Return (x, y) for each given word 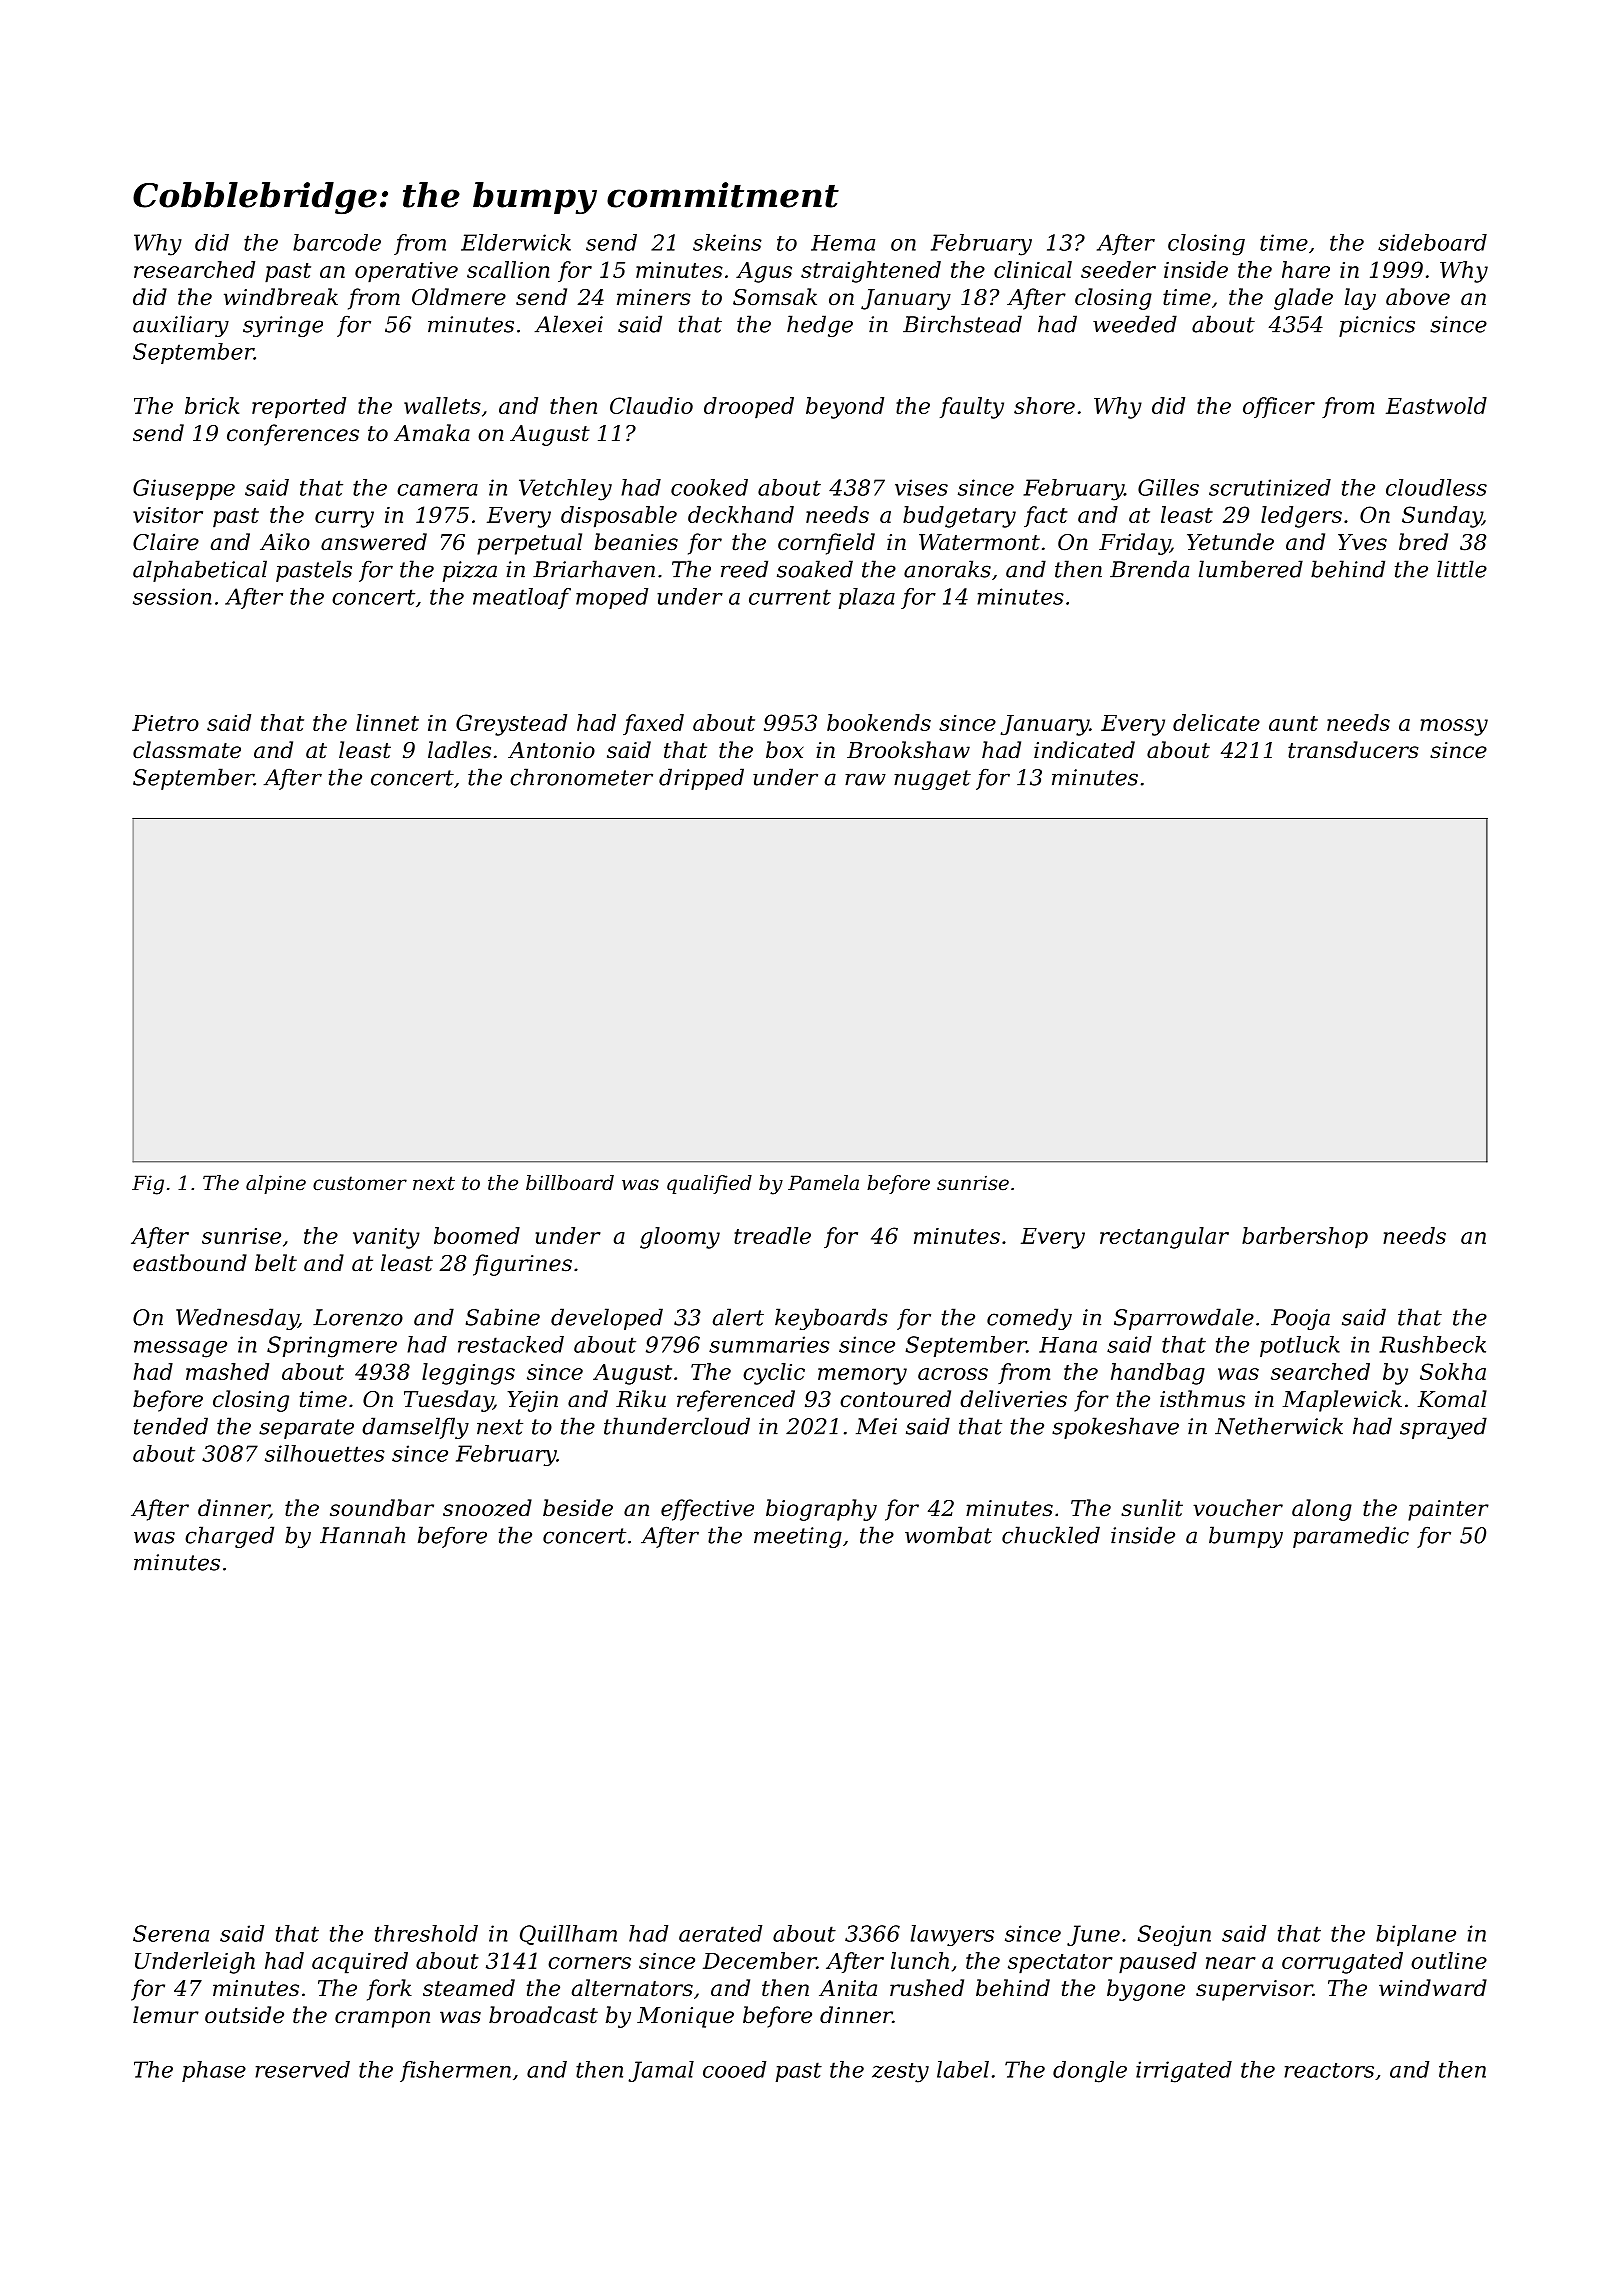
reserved (302, 2069)
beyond (845, 408)
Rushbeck (1432, 1344)
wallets (442, 405)
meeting (798, 1537)
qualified (709, 1184)
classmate (187, 750)
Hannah (362, 1535)
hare (1306, 269)
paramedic (1351, 1537)
